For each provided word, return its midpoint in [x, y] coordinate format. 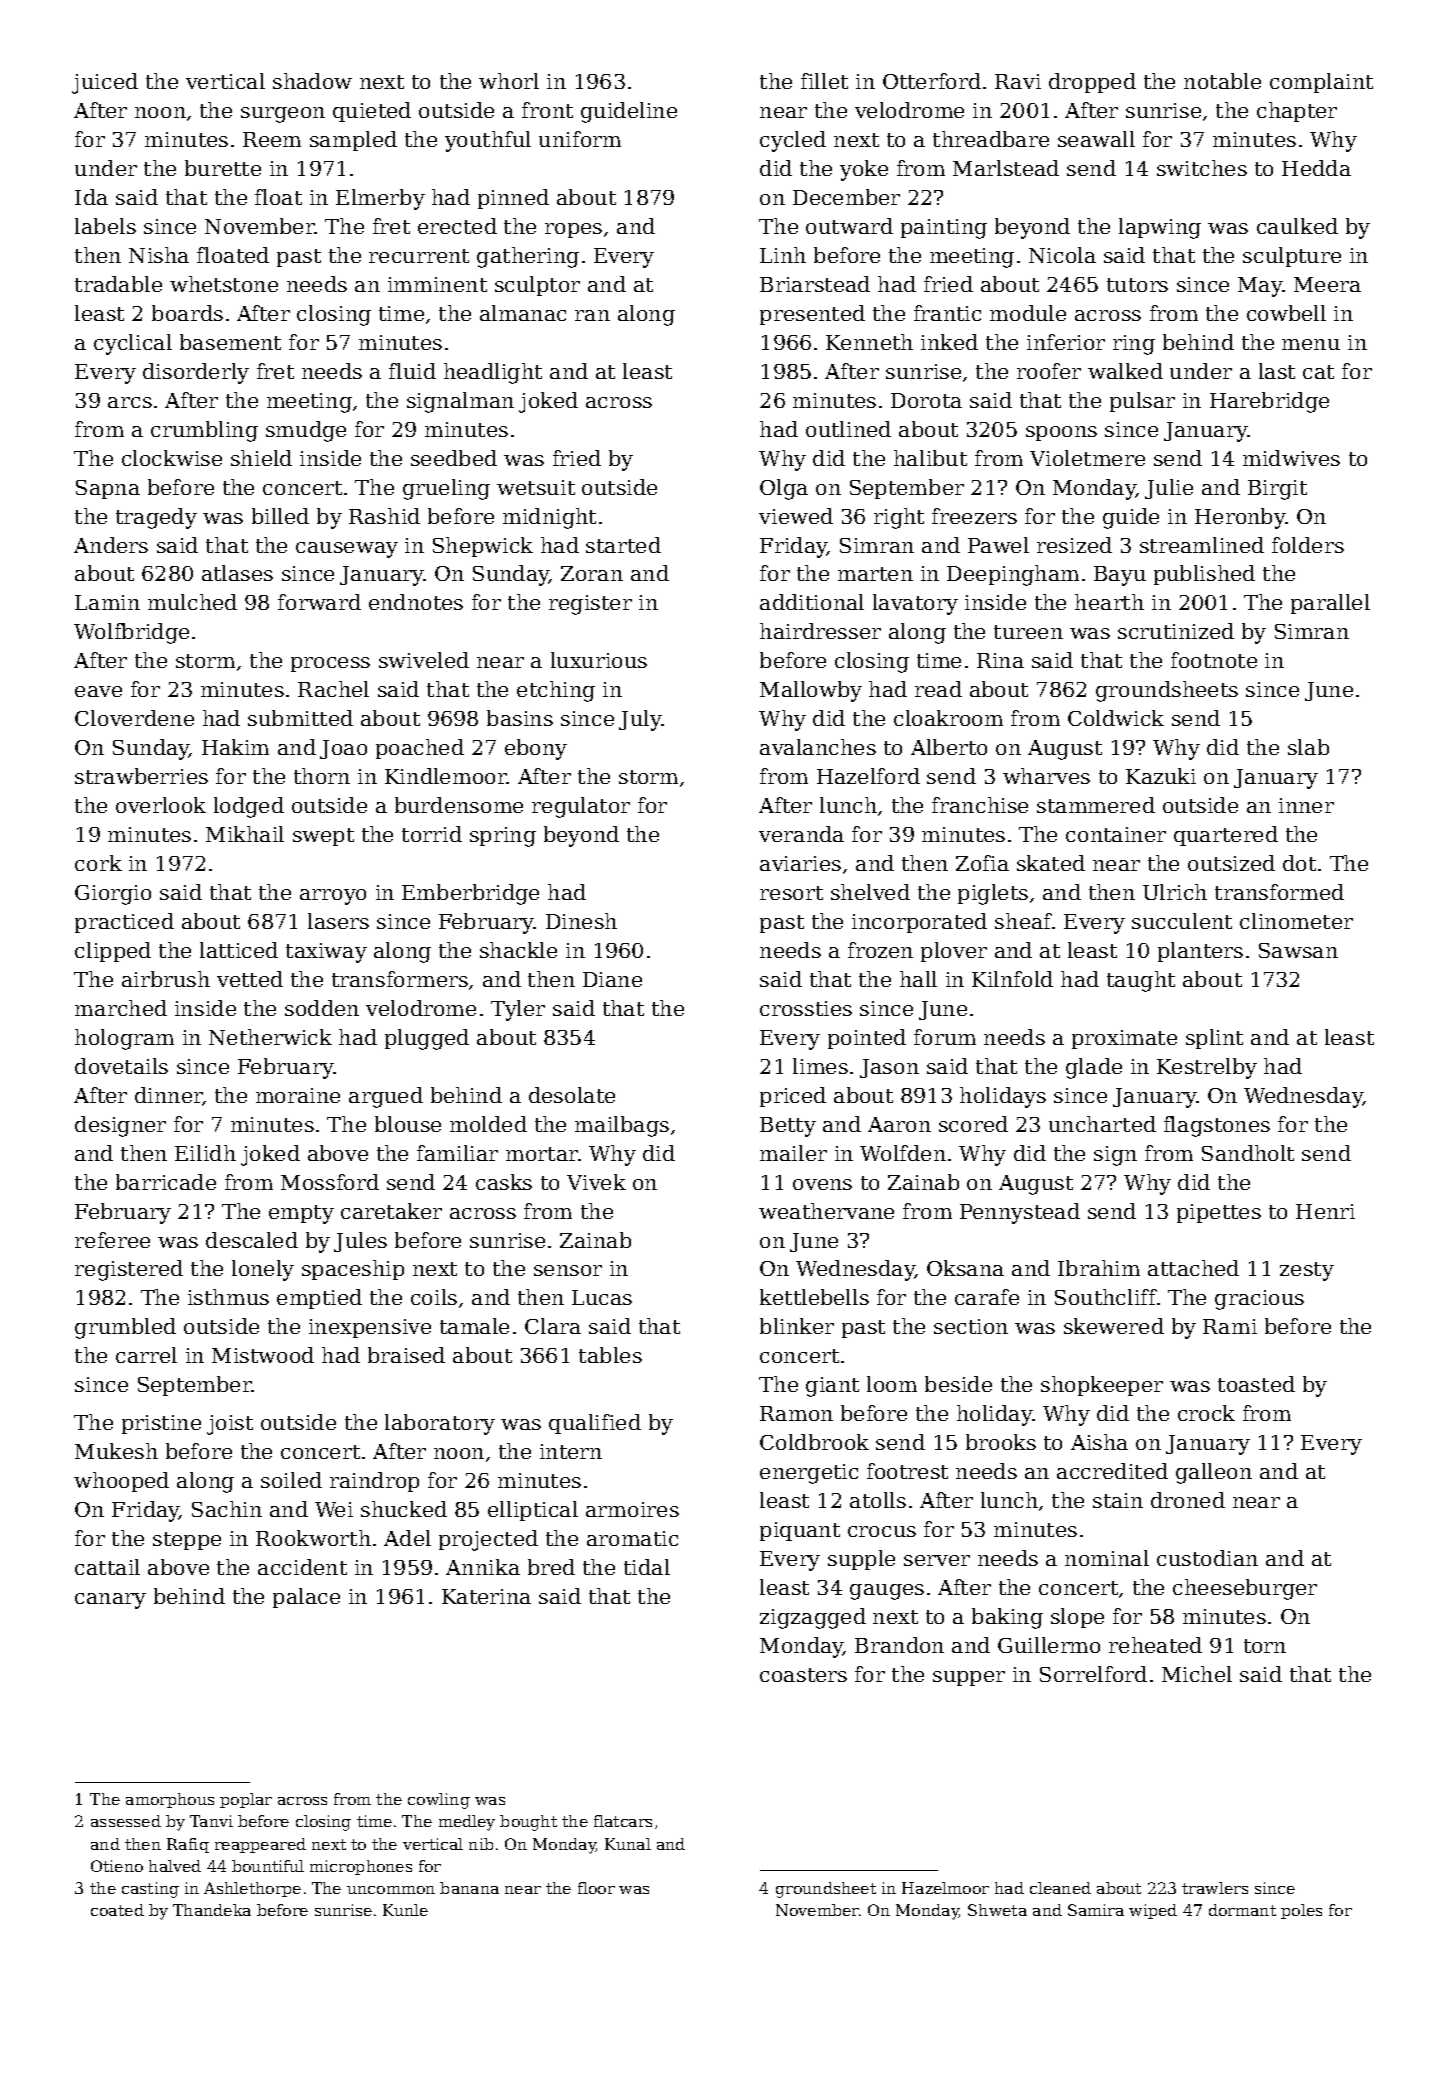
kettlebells [814, 1297]
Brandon [899, 1645]
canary [110, 1601]
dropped [1092, 83]
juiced [105, 83]
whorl [509, 81]
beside [958, 1384]
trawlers [1215, 1888]
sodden [322, 1008]
